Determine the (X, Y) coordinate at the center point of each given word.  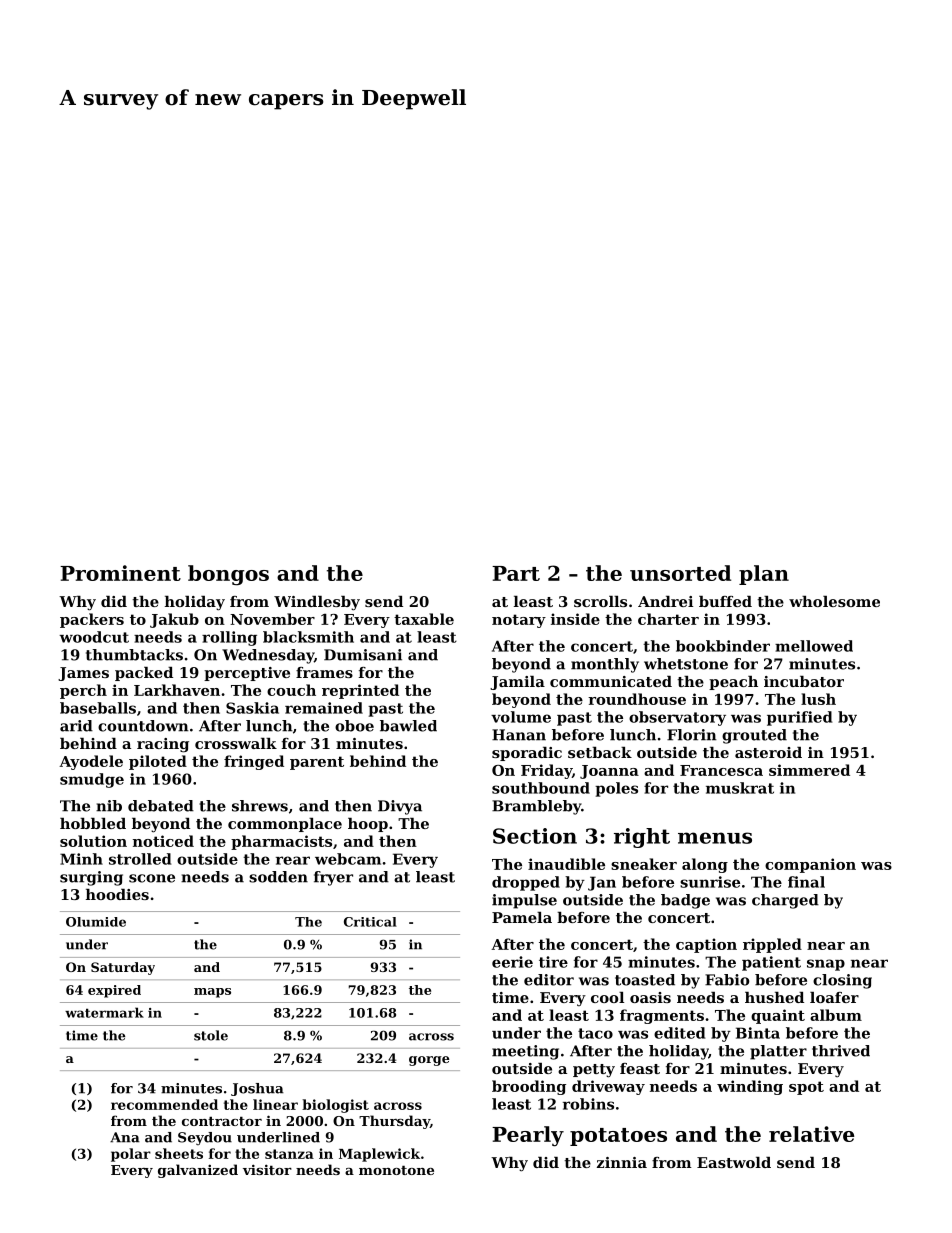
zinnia (622, 1162)
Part (516, 573)
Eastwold (734, 1162)
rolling (229, 638)
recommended (164, 1104)
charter (668, 619)
